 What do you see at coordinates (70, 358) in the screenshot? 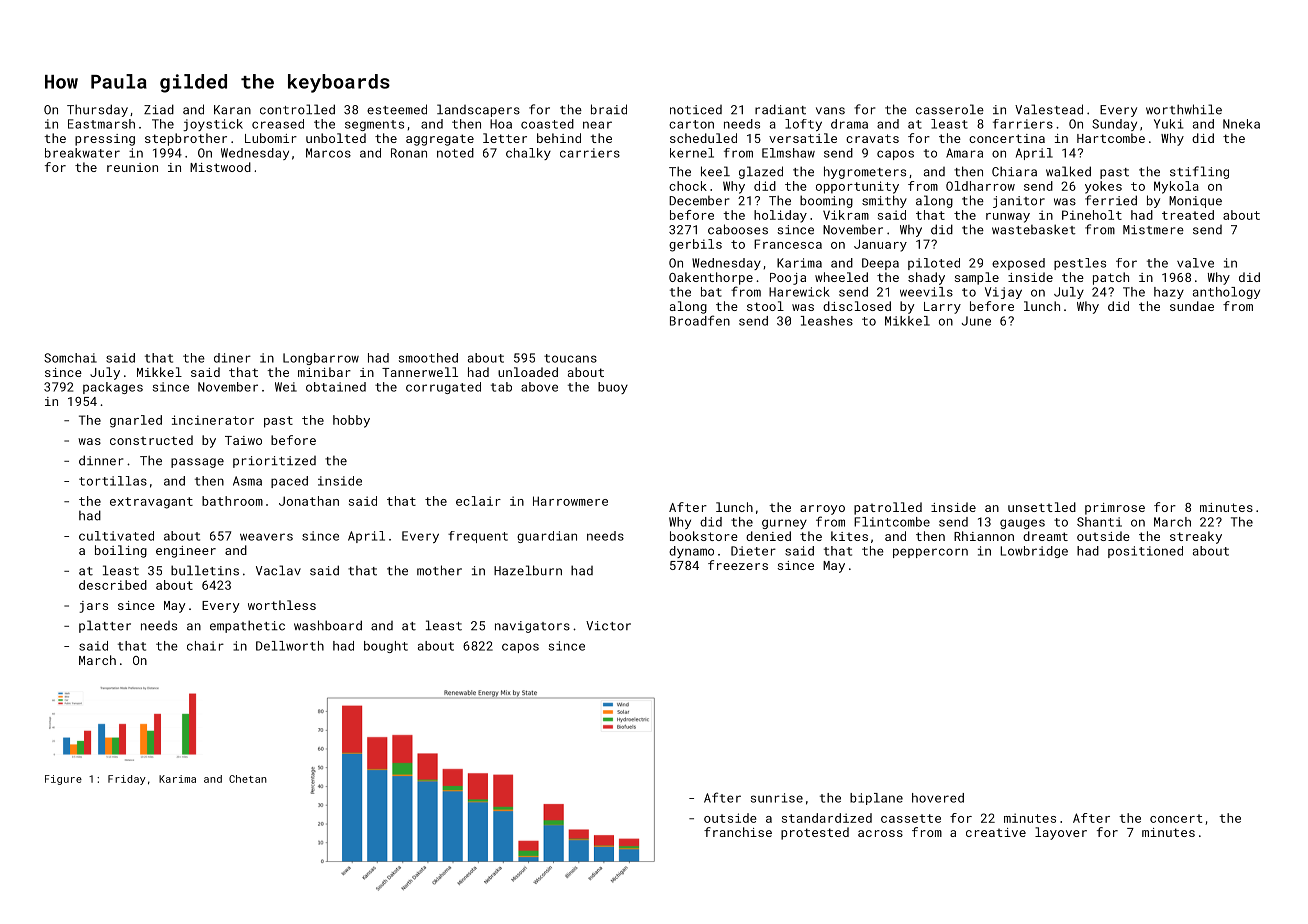
I see `Somchai` at bounding box center [70, 358].
